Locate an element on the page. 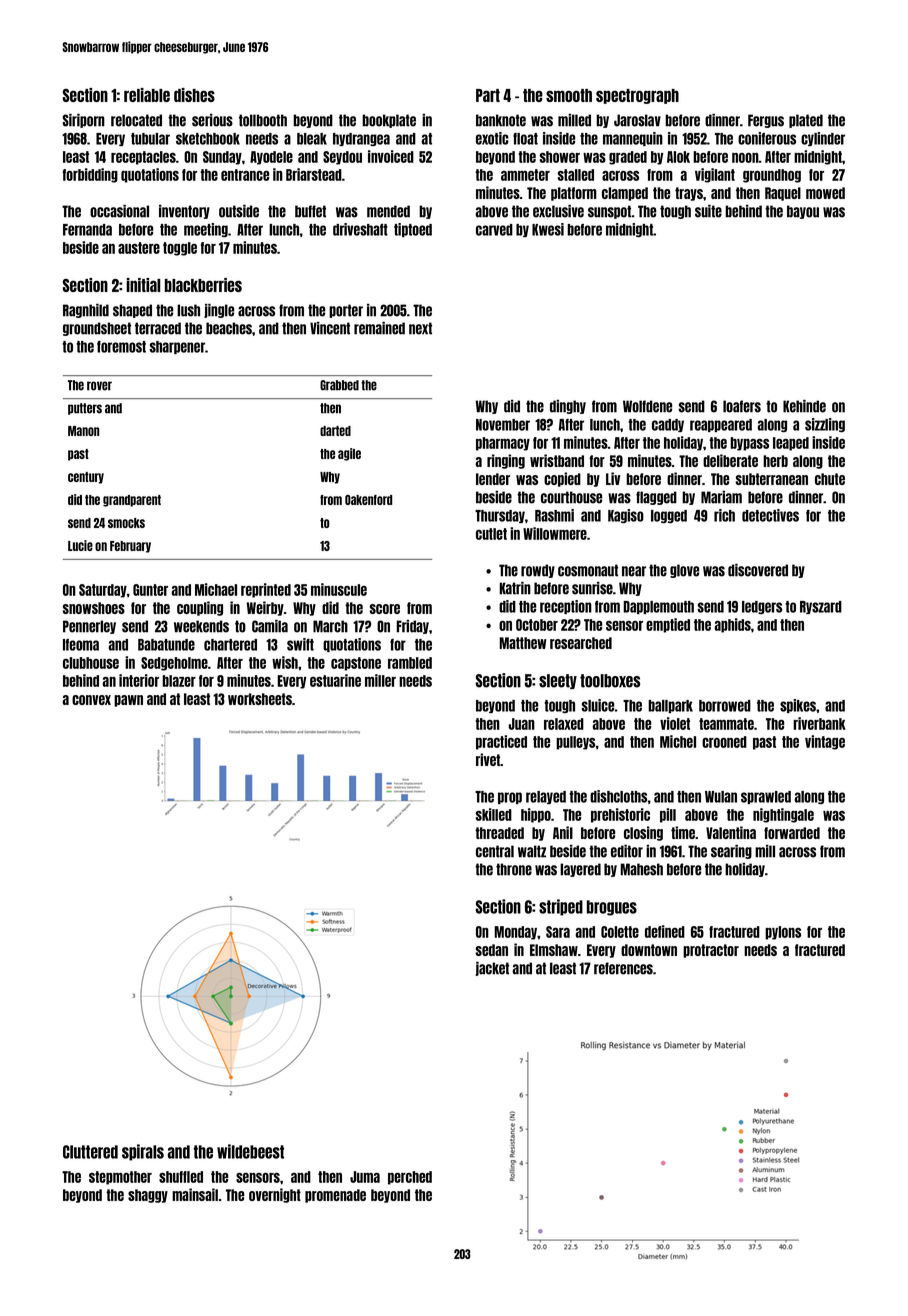 Image resolution: width=908 pixels, height=1316 pixels. worksheets is located at coordinates (260, 699).
